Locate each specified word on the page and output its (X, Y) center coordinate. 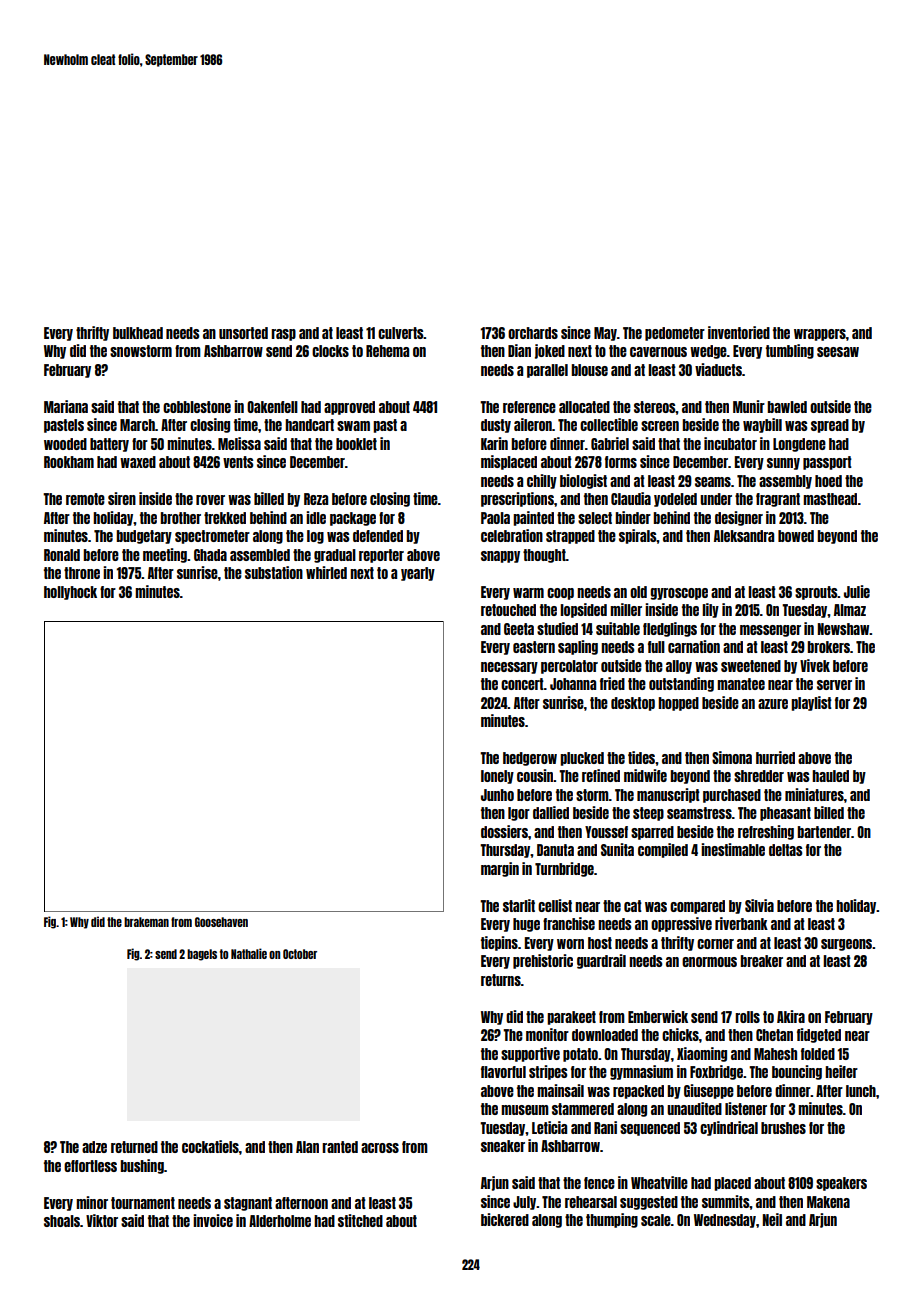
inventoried (739, 332)
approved (349, 408)
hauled (830, 776)
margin (500, 869)
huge (526, 925)
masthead (830, 499)
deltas (785, 850)
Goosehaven (221, 922)
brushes (783, 1128)
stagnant (248, 1204)
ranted (340, 1147)
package (353, 519)
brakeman (146, 922)
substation (274, 572)
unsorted (243, 333)
